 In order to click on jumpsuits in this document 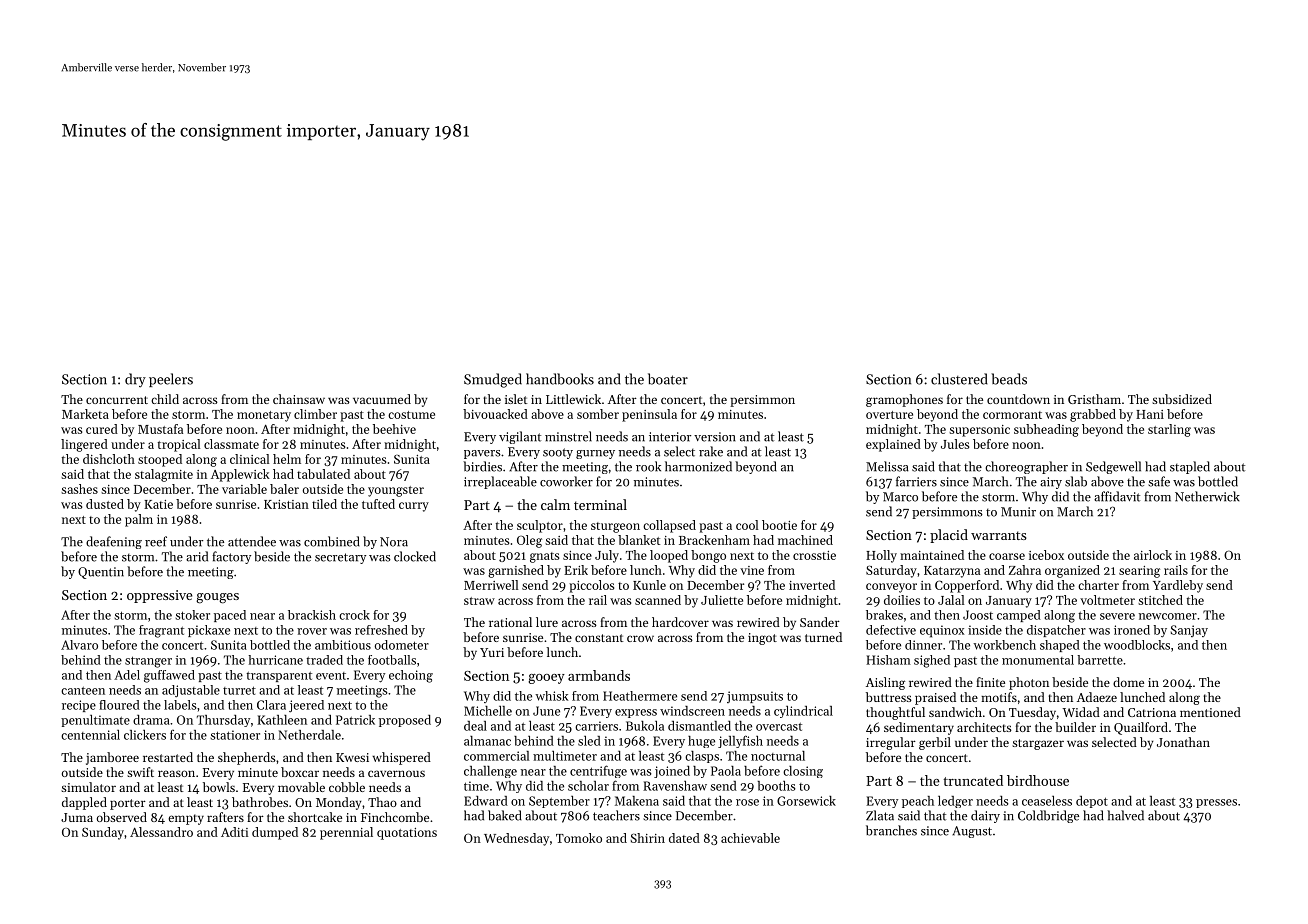, I will do `click(755, 697)`.
